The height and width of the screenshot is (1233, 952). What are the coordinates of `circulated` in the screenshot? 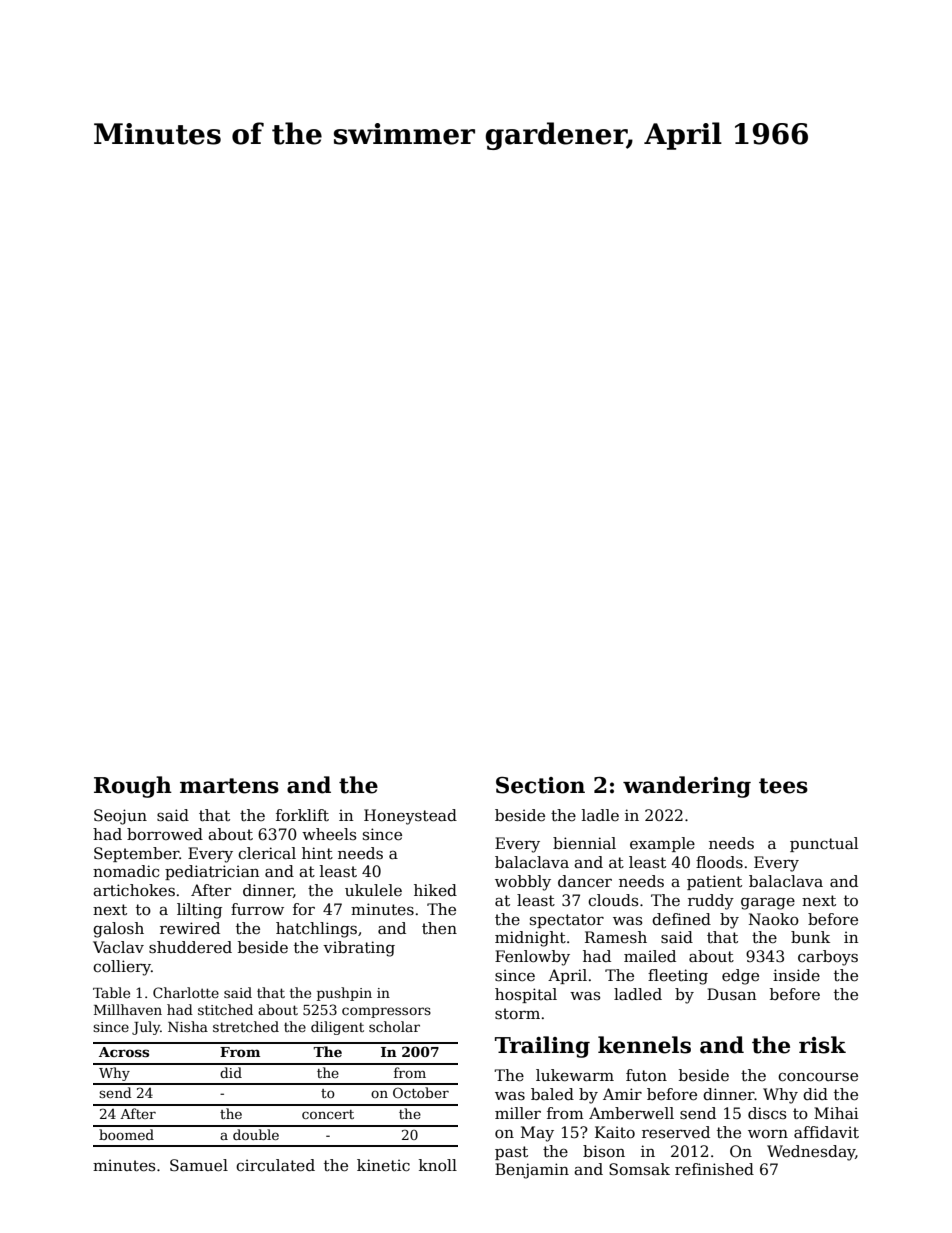 It's located at (275, 1165).
